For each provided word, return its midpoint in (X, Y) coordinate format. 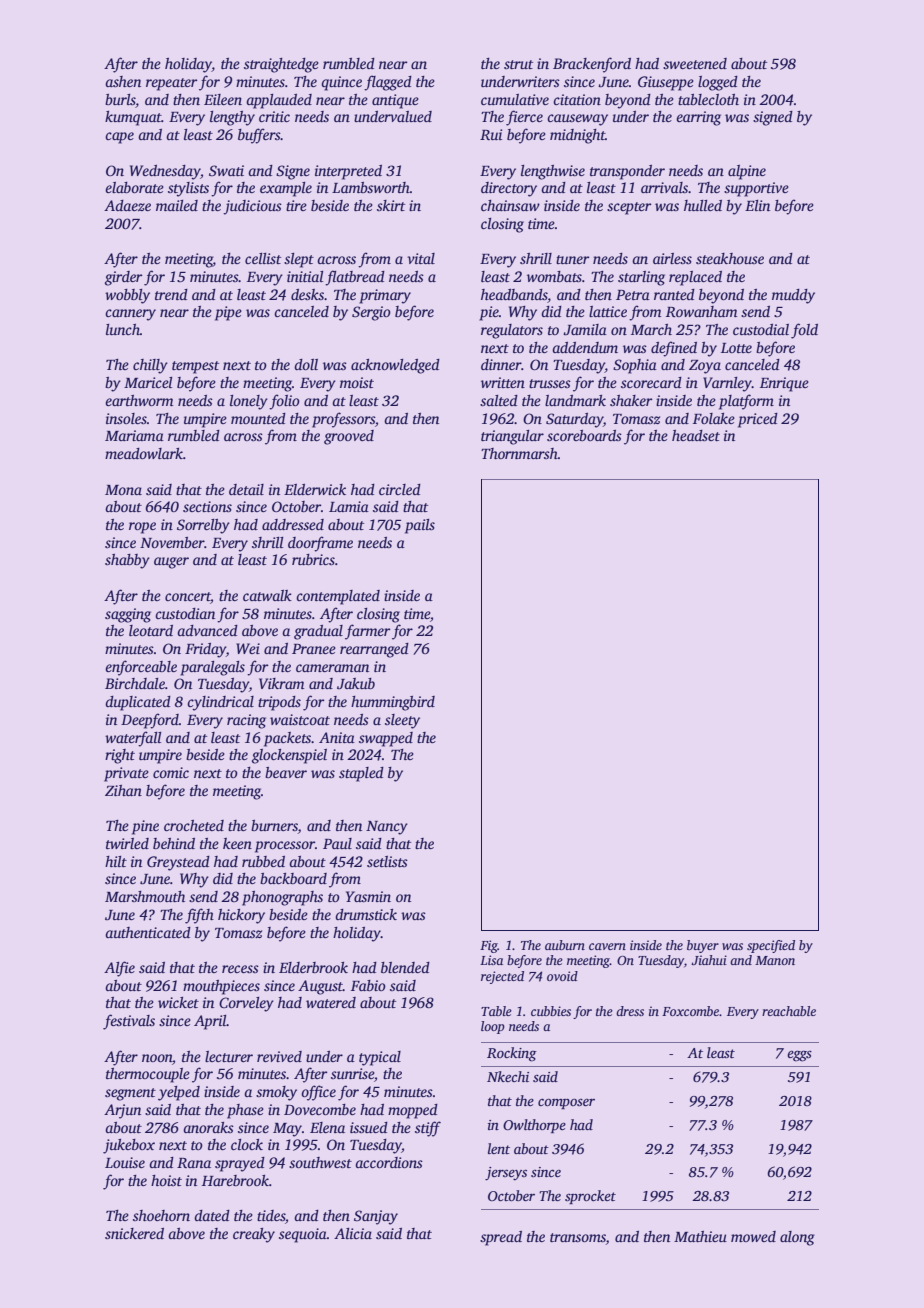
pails (420, 526)
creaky (254, 1235)
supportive (756, 189)
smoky (276, 1093)
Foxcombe (690, 1011)
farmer (367, 632)
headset (696, 435)
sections (207, 506)
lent (499, 1148)
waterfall (133, 739)
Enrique (784, 384)
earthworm (139, 400)
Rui (491, 134)
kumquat (133, 118)
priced (758, 420)
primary (385, 296)
